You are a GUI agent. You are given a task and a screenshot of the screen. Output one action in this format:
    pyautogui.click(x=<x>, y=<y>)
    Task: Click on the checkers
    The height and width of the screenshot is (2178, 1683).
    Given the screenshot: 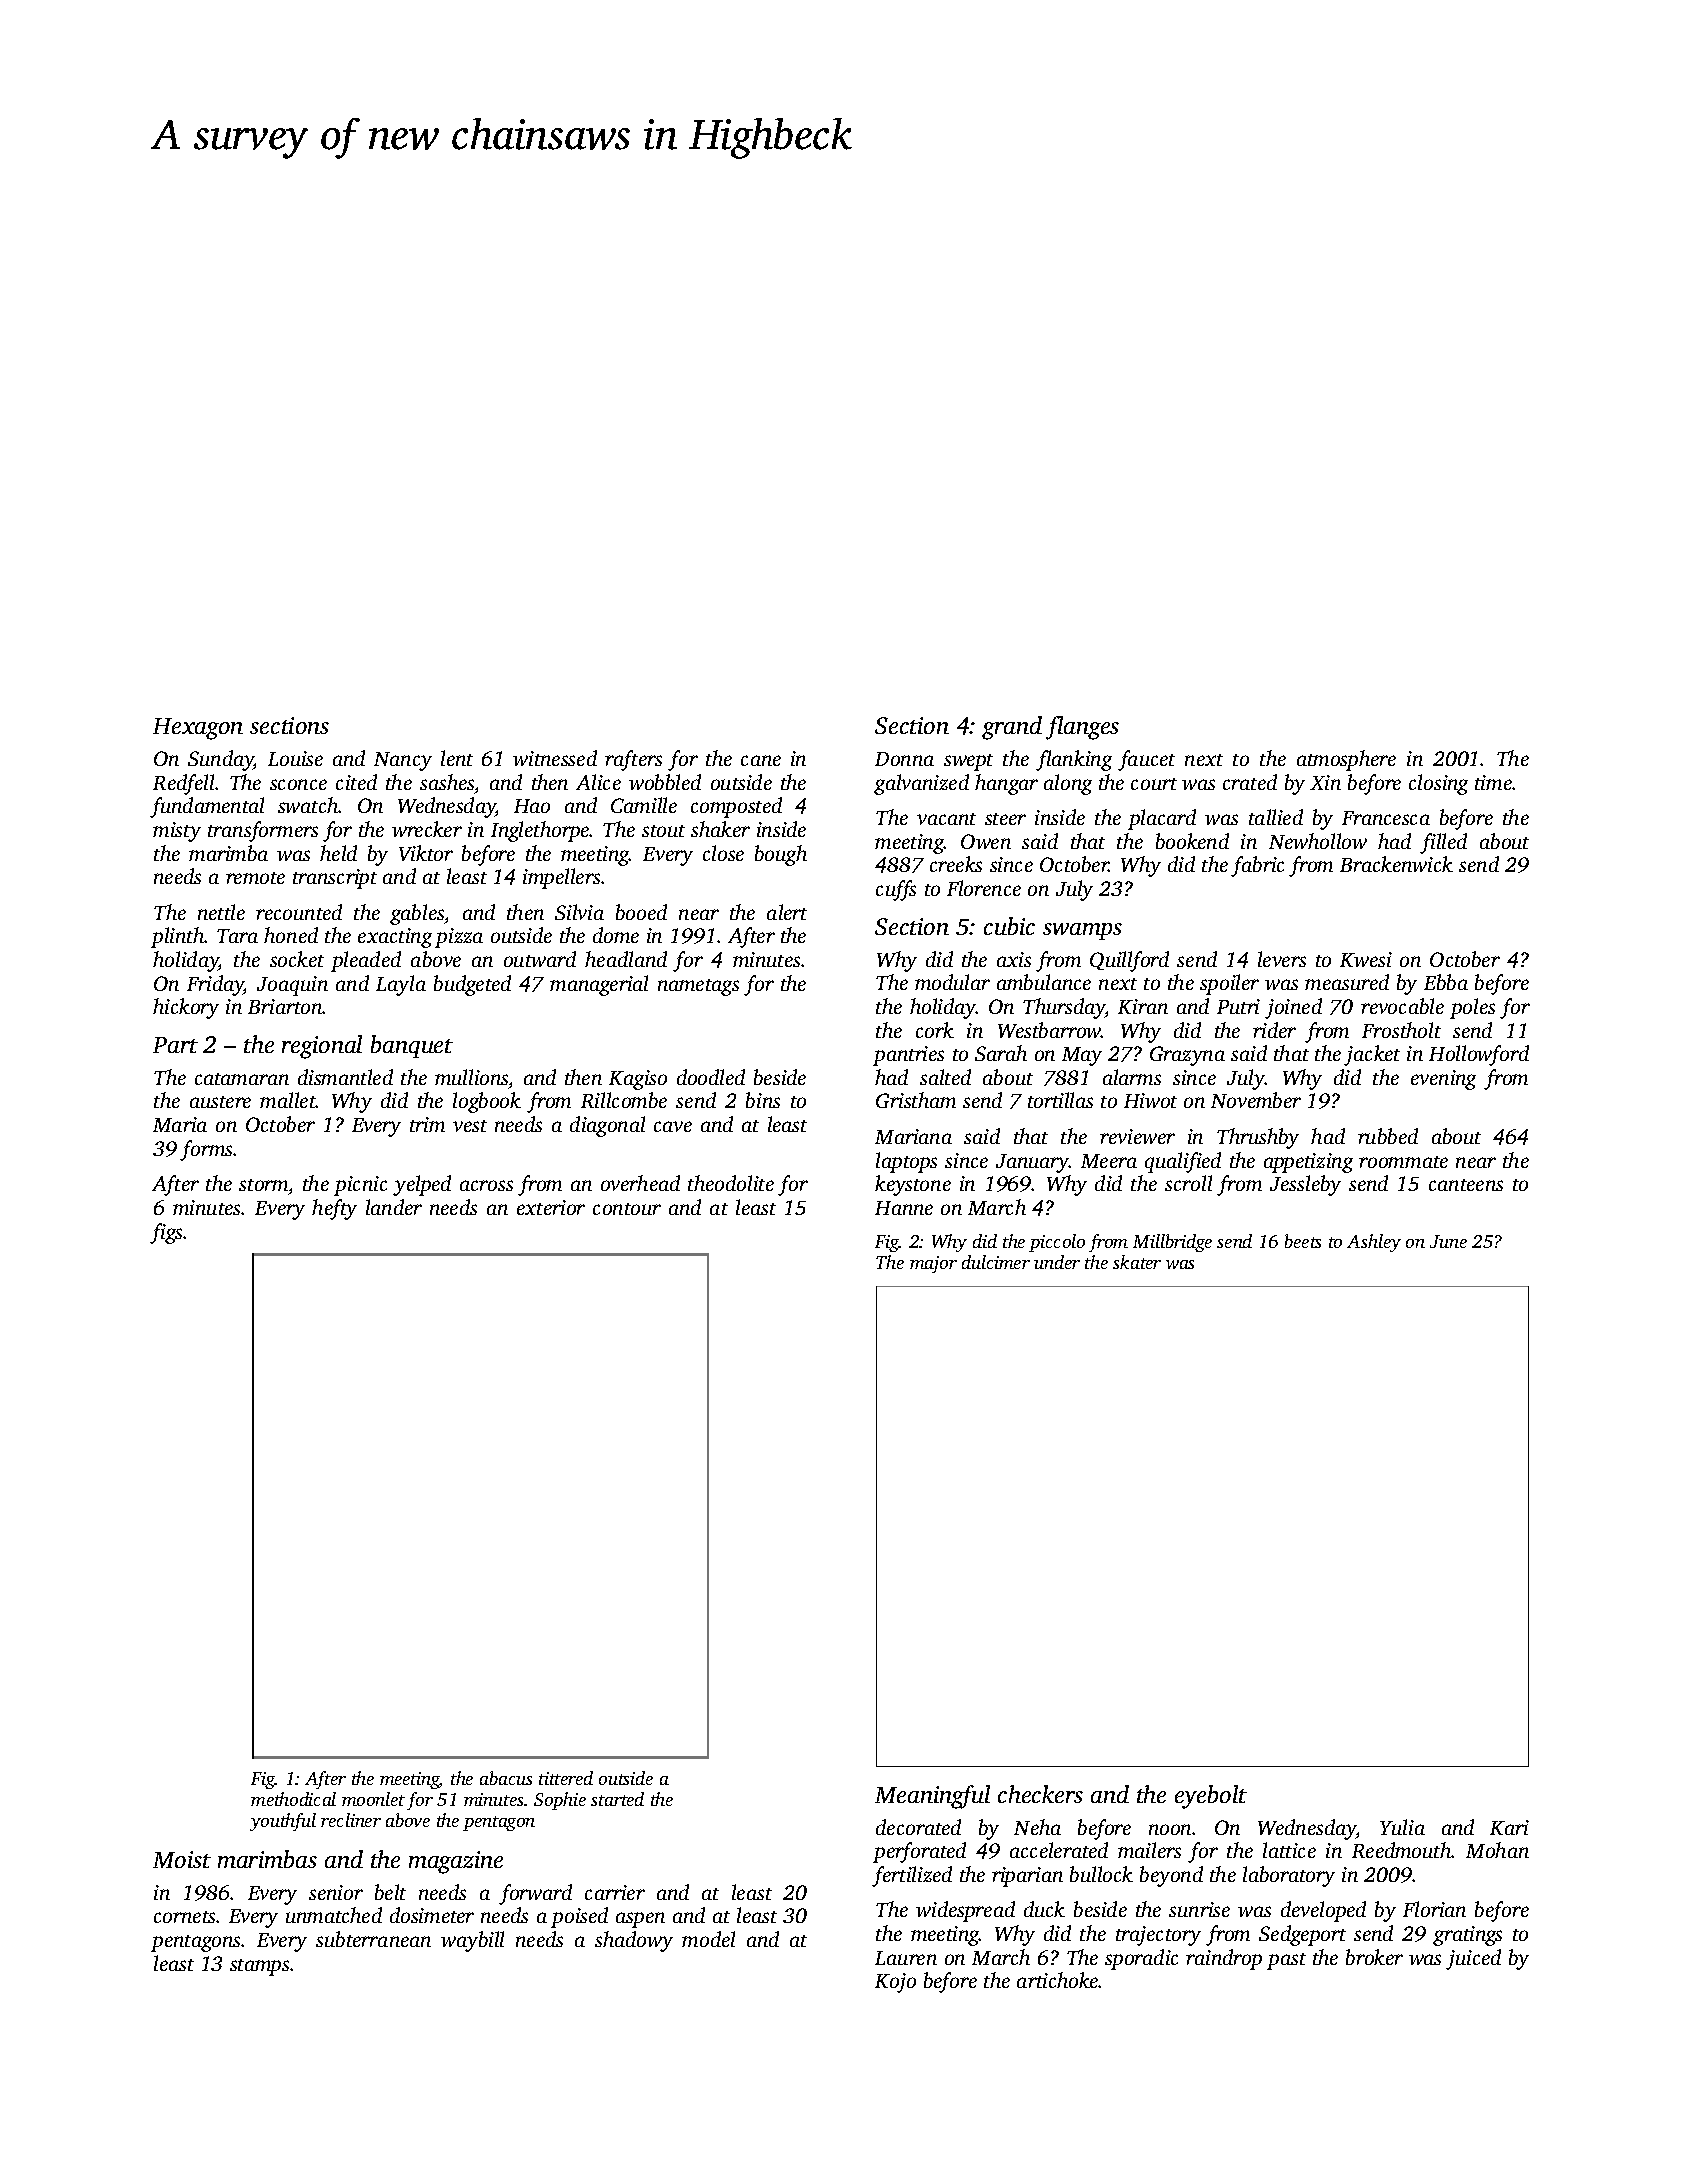 What is the action you would take?
    pyautogui.click(x=1040, y=1794)
